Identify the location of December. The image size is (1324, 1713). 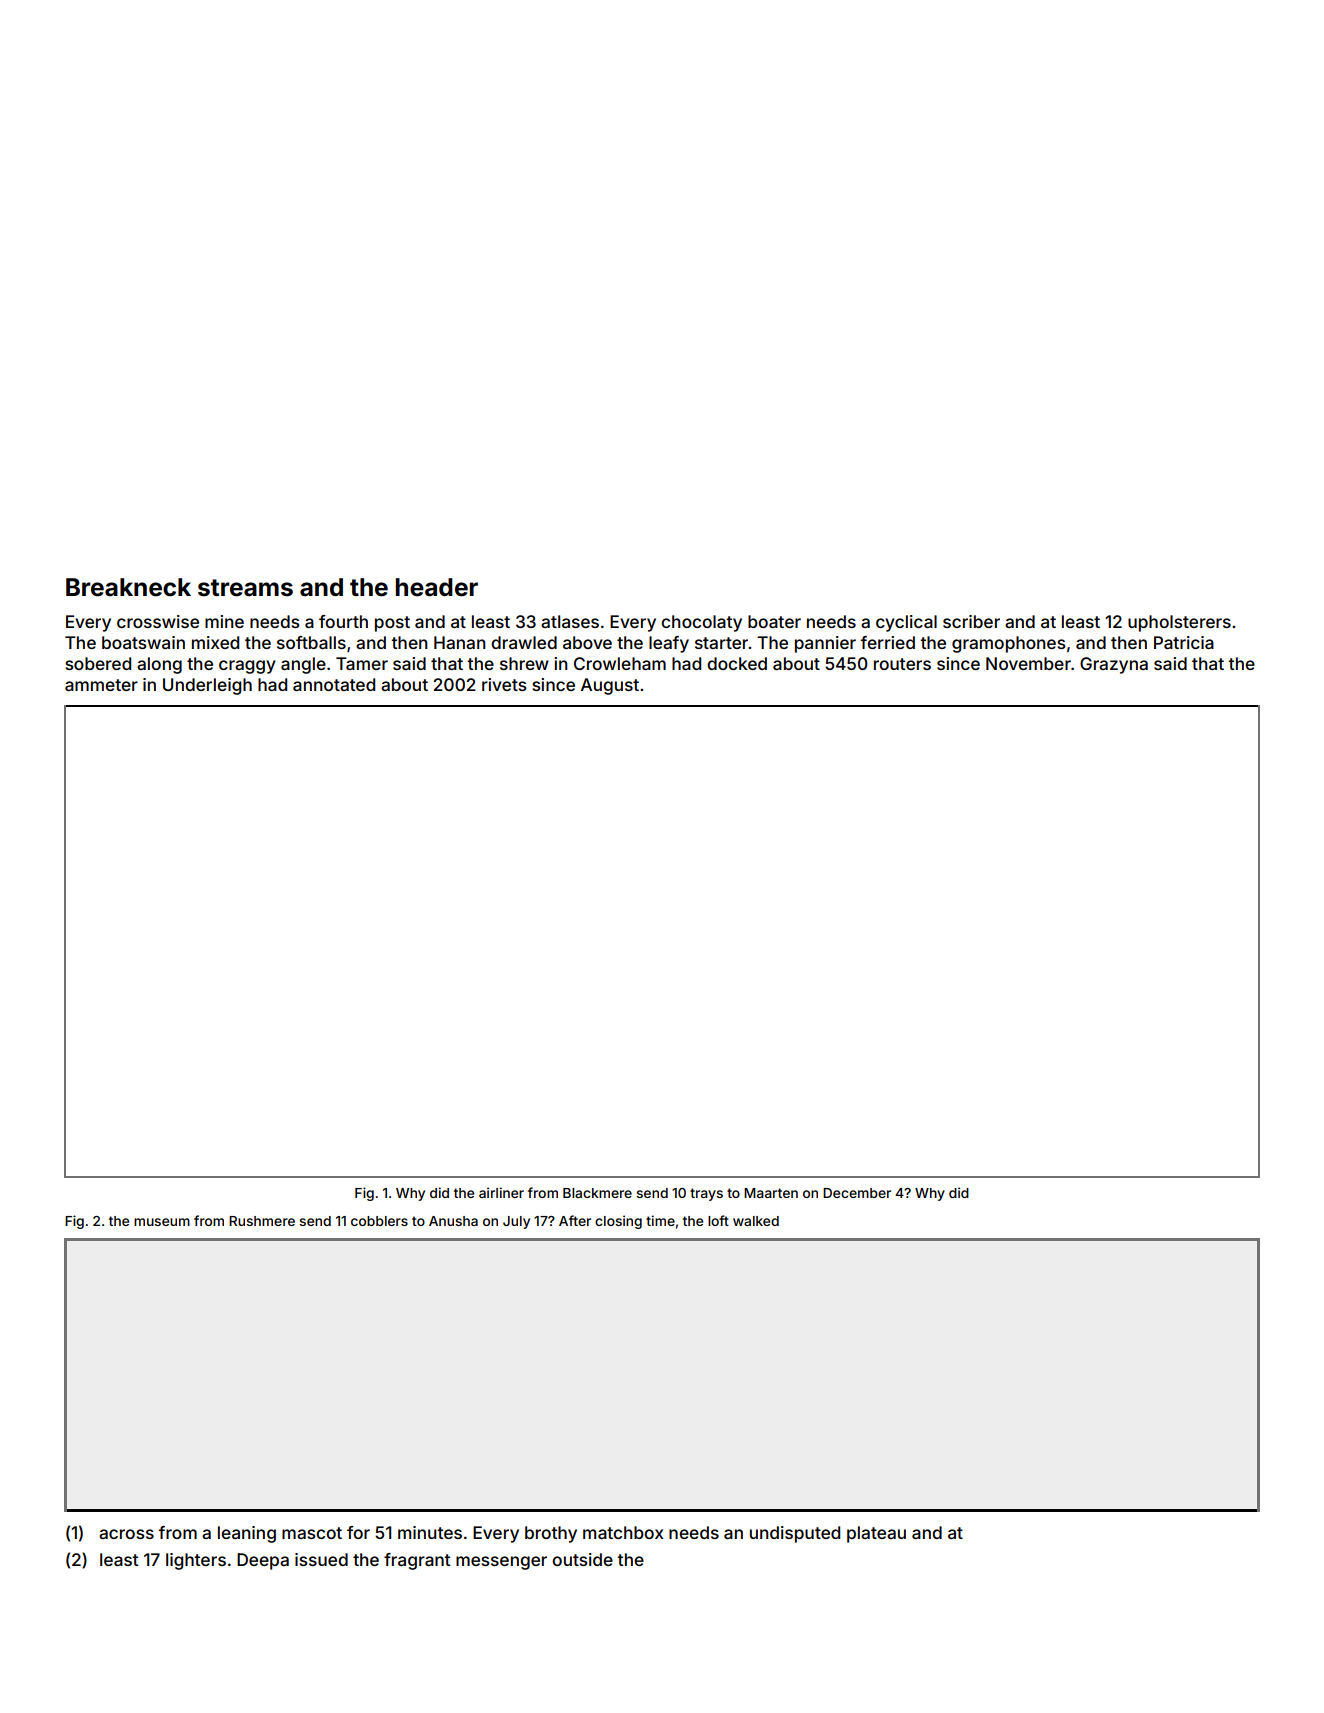
(857, 1193).
